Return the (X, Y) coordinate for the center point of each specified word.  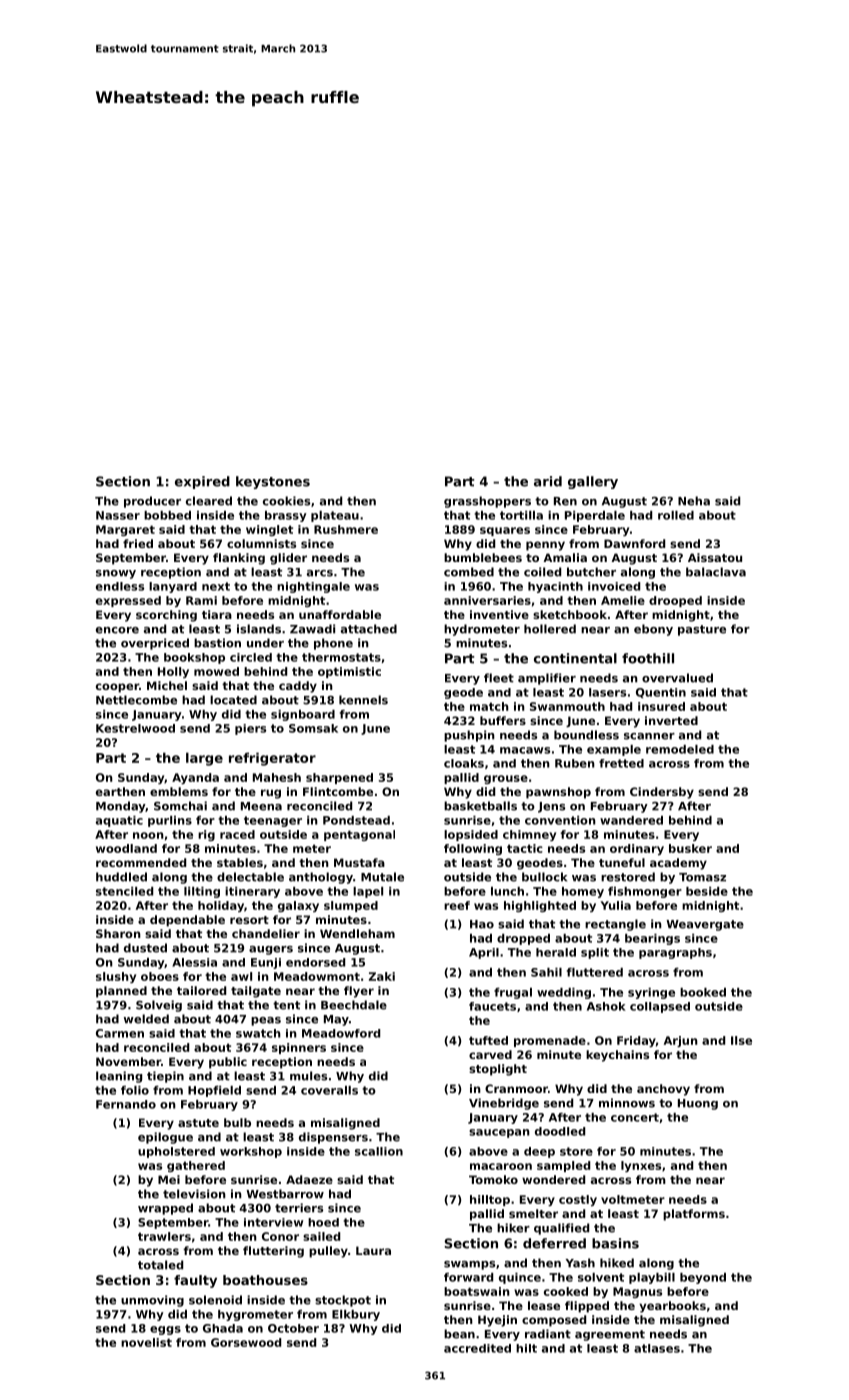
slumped (351, 906)
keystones (273, 482)
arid (548, 481)
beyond (703, 1278)
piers (250, 729)
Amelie (623, 600)
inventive (499, 614)
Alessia (194, 962)
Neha (694, 501)
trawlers (164, 1236)
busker (690, 848)
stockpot (343, 1301)
